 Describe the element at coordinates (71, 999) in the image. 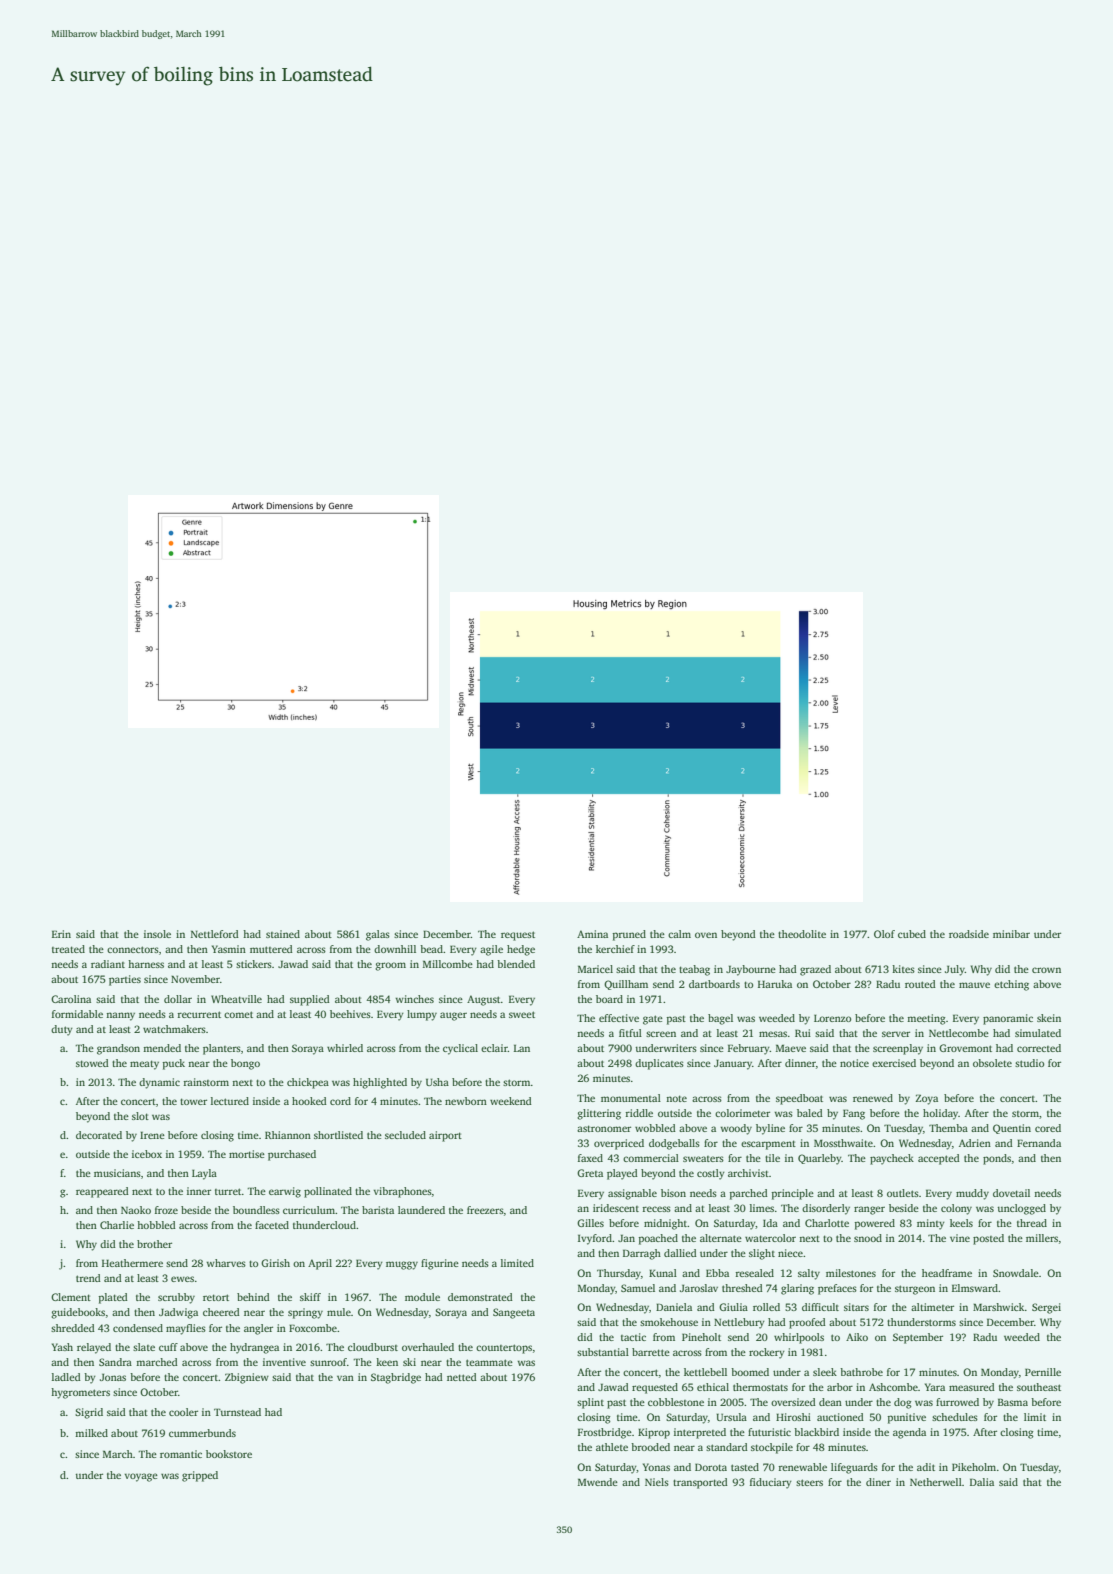

I see `Carolina` at that location.
